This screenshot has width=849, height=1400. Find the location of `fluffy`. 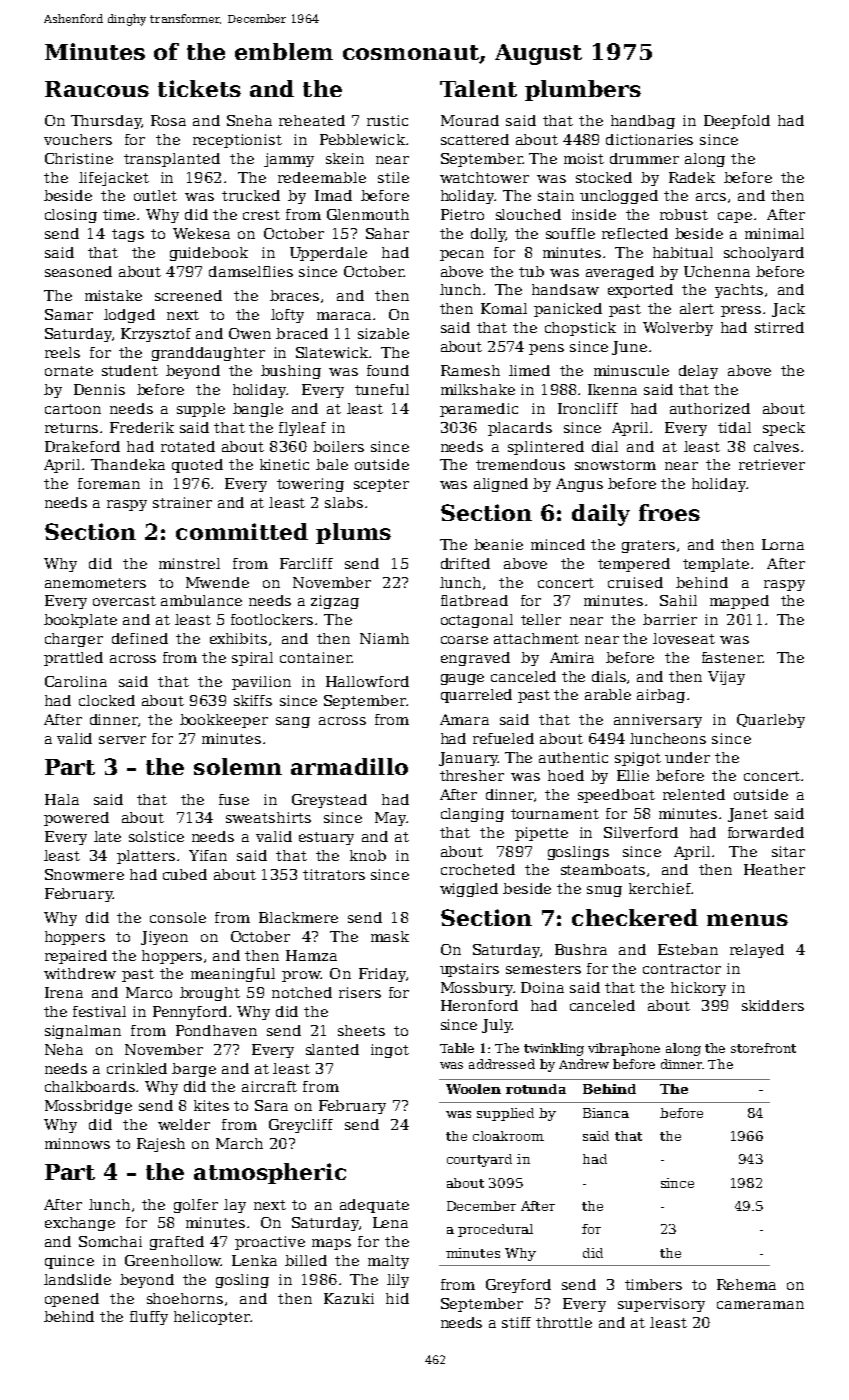

fluffy is located at coordinates (149, 1318).
